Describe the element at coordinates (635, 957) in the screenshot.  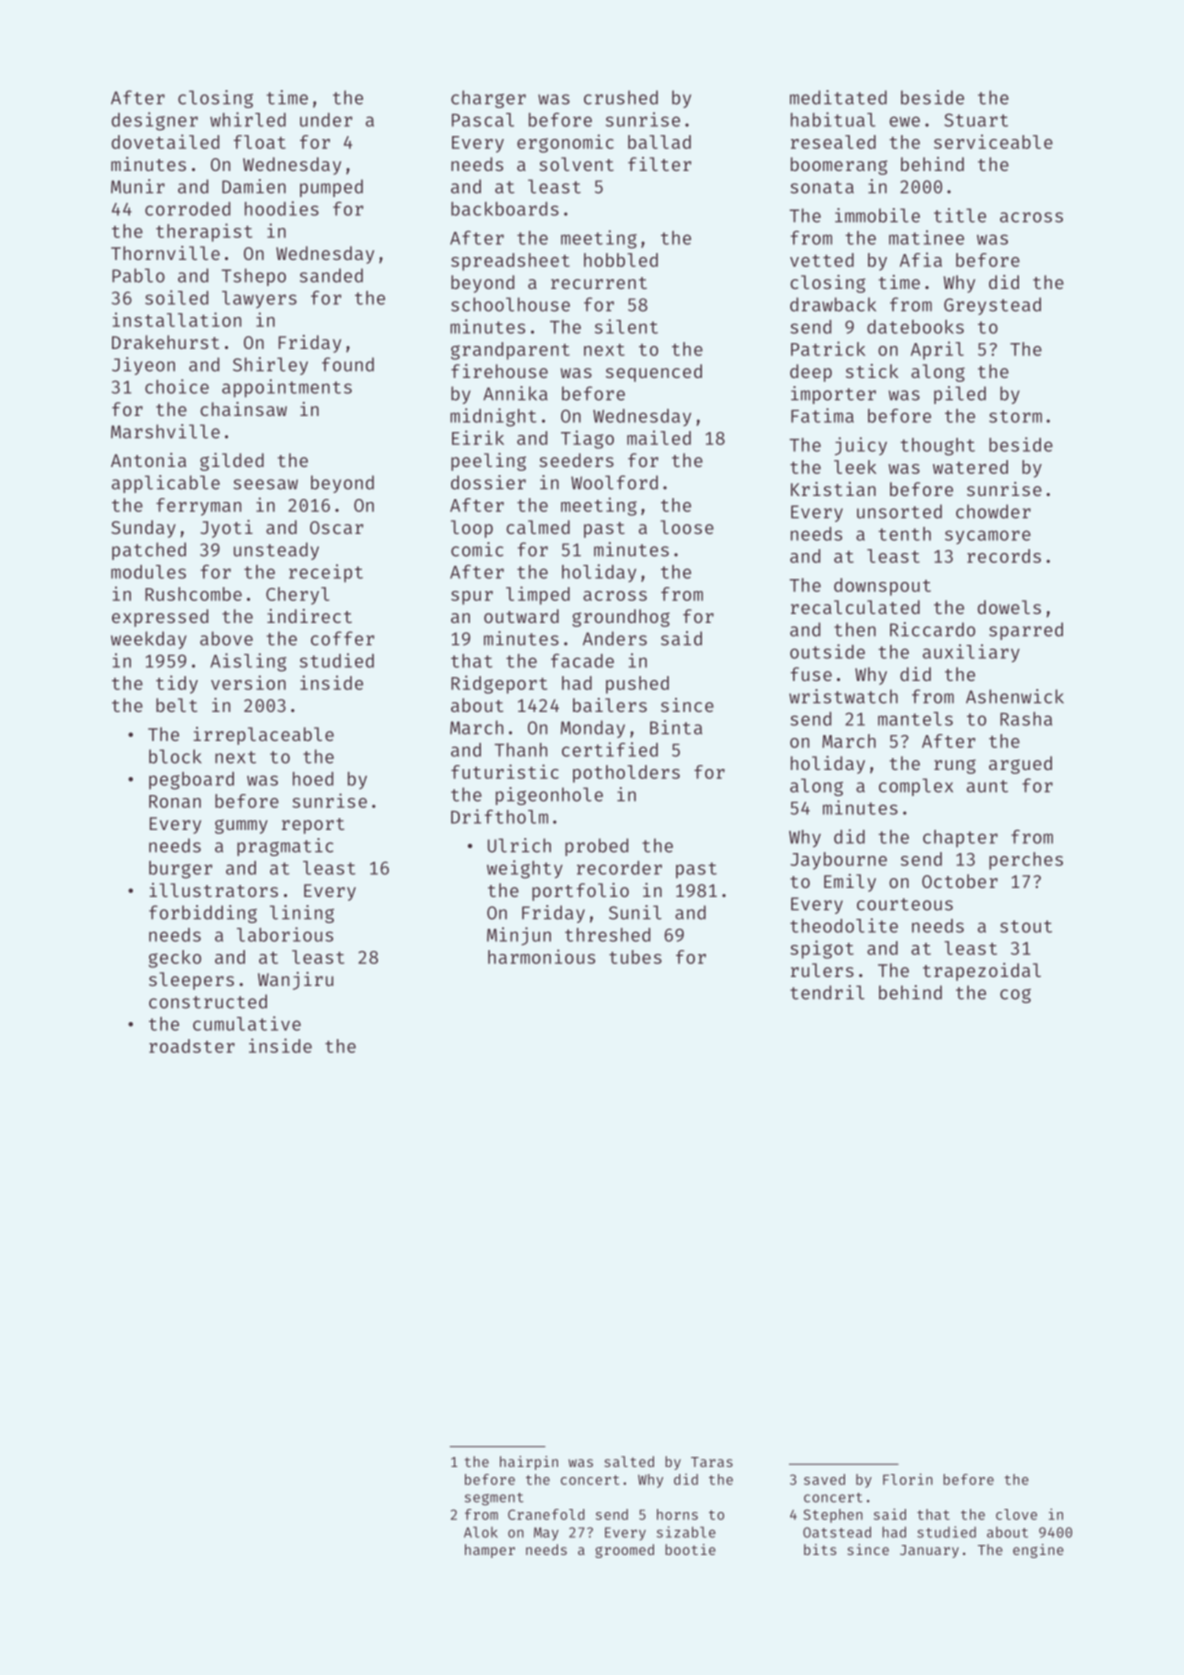
I see `tubes` at that location.
